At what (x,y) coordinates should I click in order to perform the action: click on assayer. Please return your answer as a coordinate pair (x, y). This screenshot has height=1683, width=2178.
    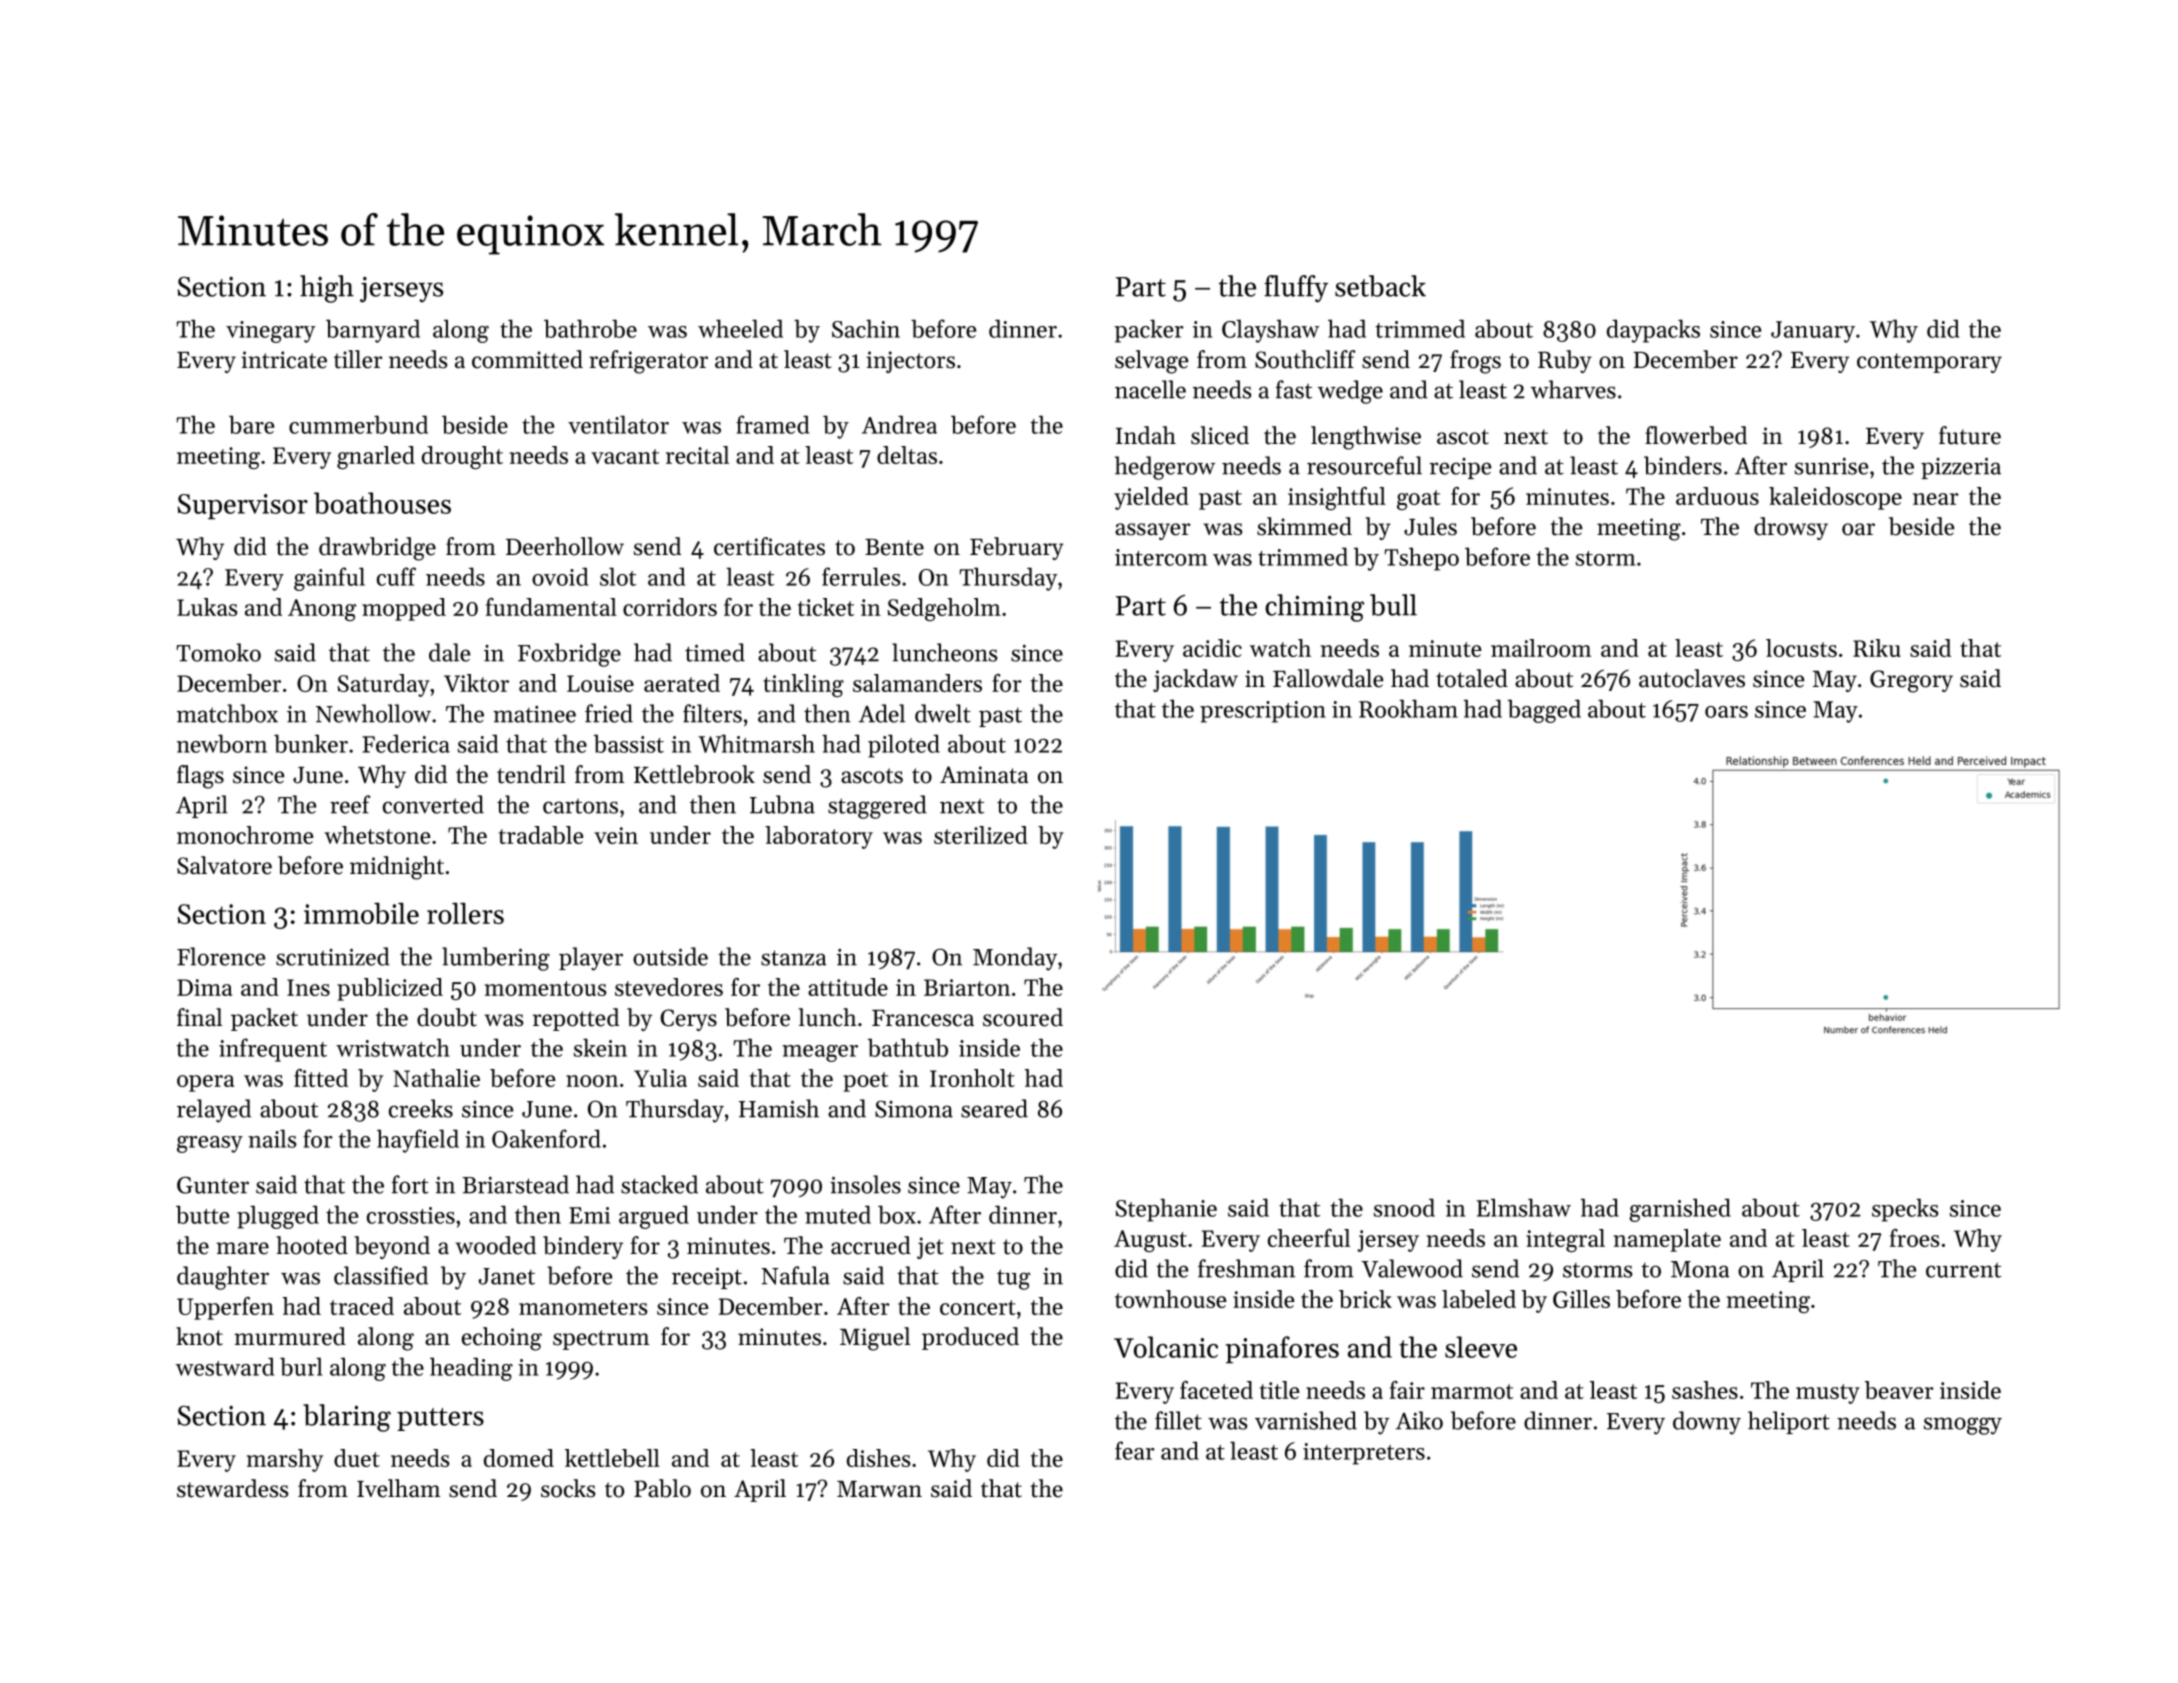
    Looking at the image, I should click on (1152, 531).
